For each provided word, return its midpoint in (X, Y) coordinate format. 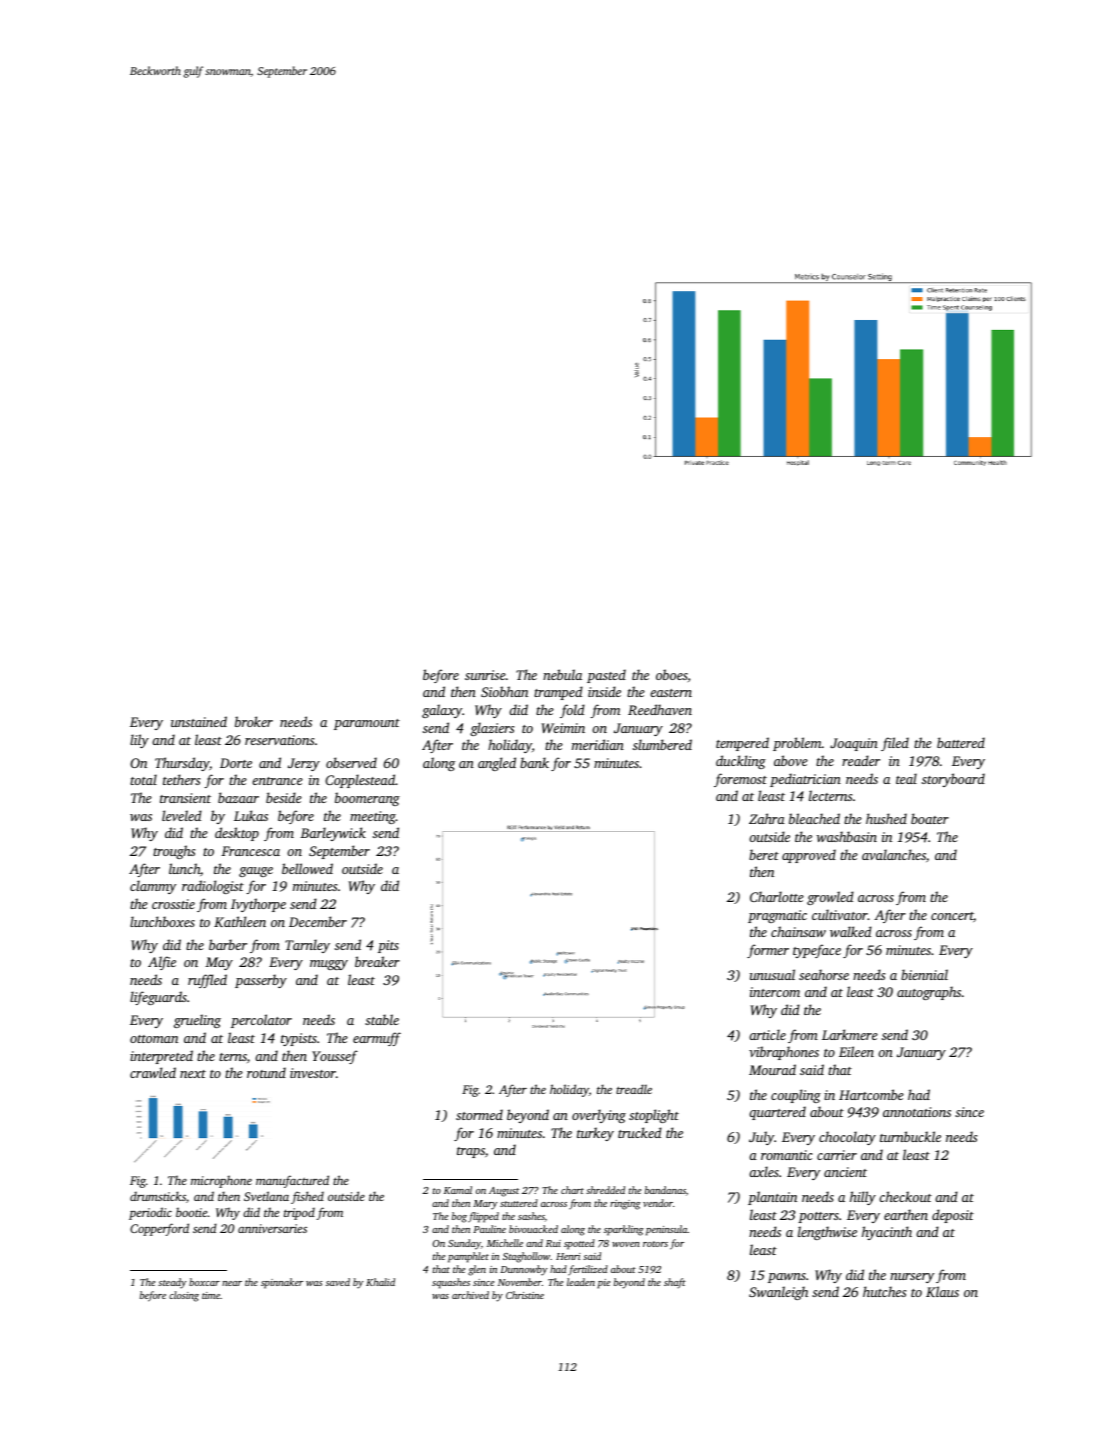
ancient (845, 1172)
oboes (672, 674)
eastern (671, 693)
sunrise (485, 675)
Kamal (458, 1190)
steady (172, 1283)
